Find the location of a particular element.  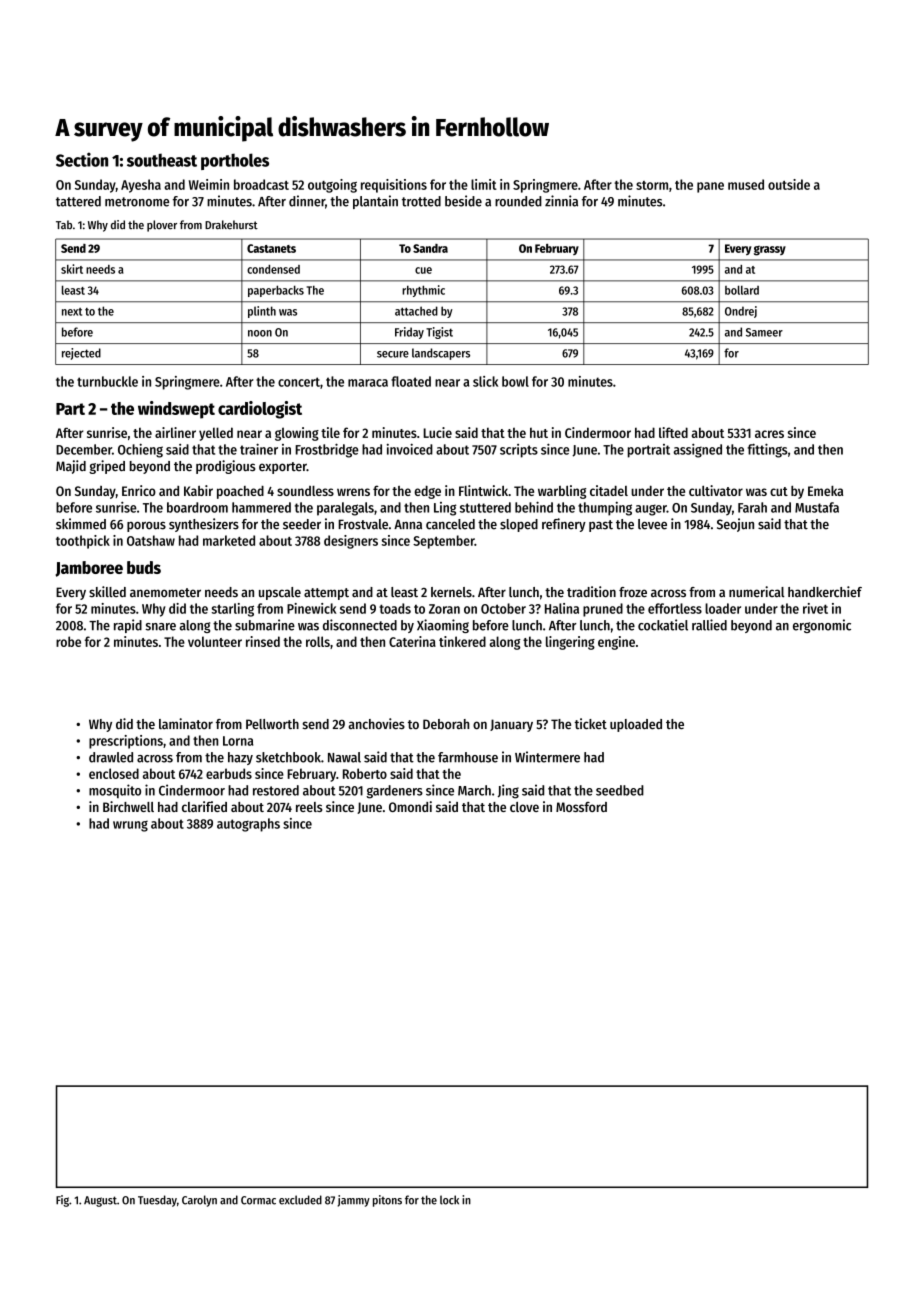

floated is located at coordinates (411, 381).
